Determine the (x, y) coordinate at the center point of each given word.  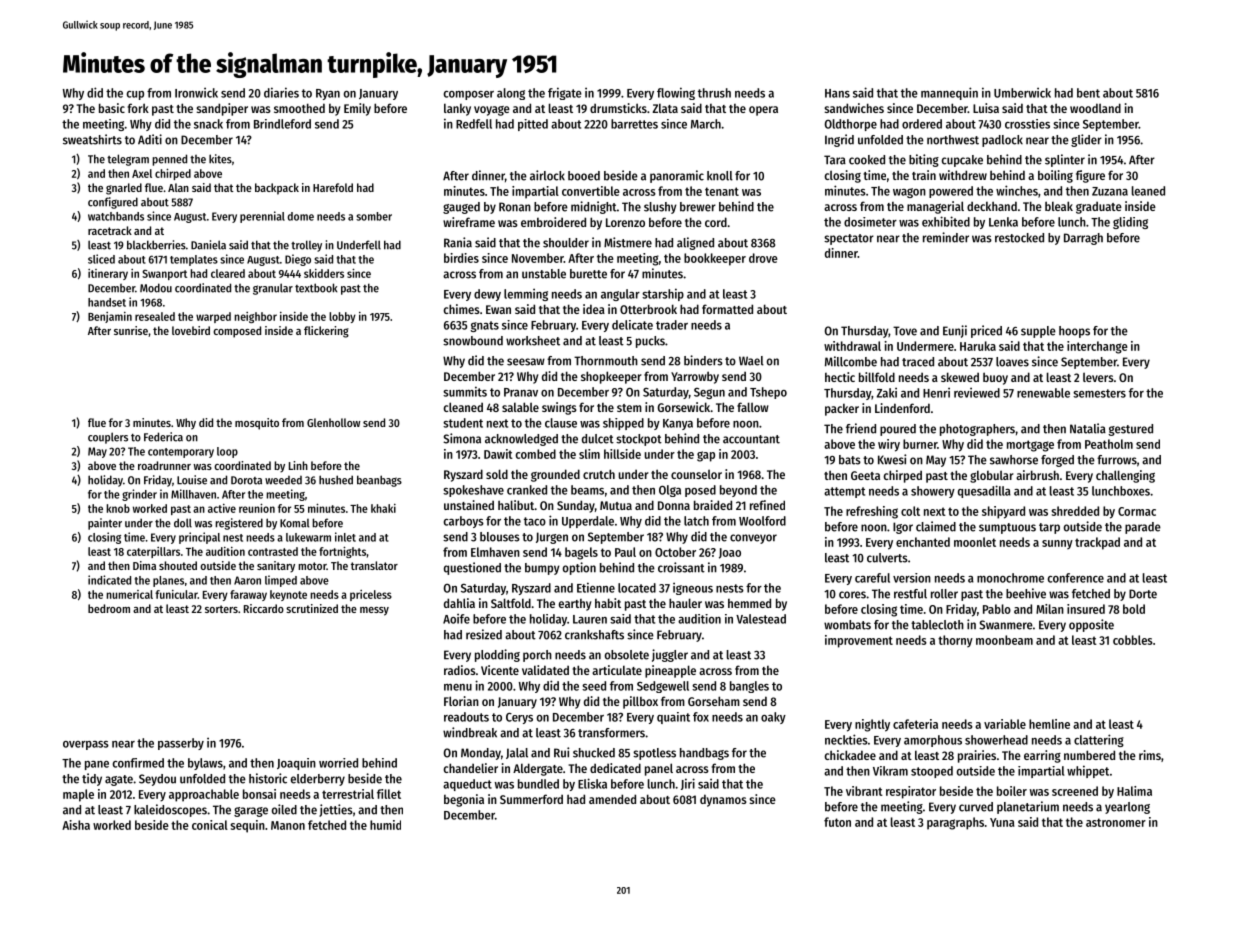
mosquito (257, 424)
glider (1086, 140)
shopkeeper (611, 377)
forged (1057, 461)
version (912, 578)
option (579, 568)
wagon (909, 193)
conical (210, 825)
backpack (277, 189)
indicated (109, 580)
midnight (594, 207)
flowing (676, 93)
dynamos (723, 800)
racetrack (110, 230)
